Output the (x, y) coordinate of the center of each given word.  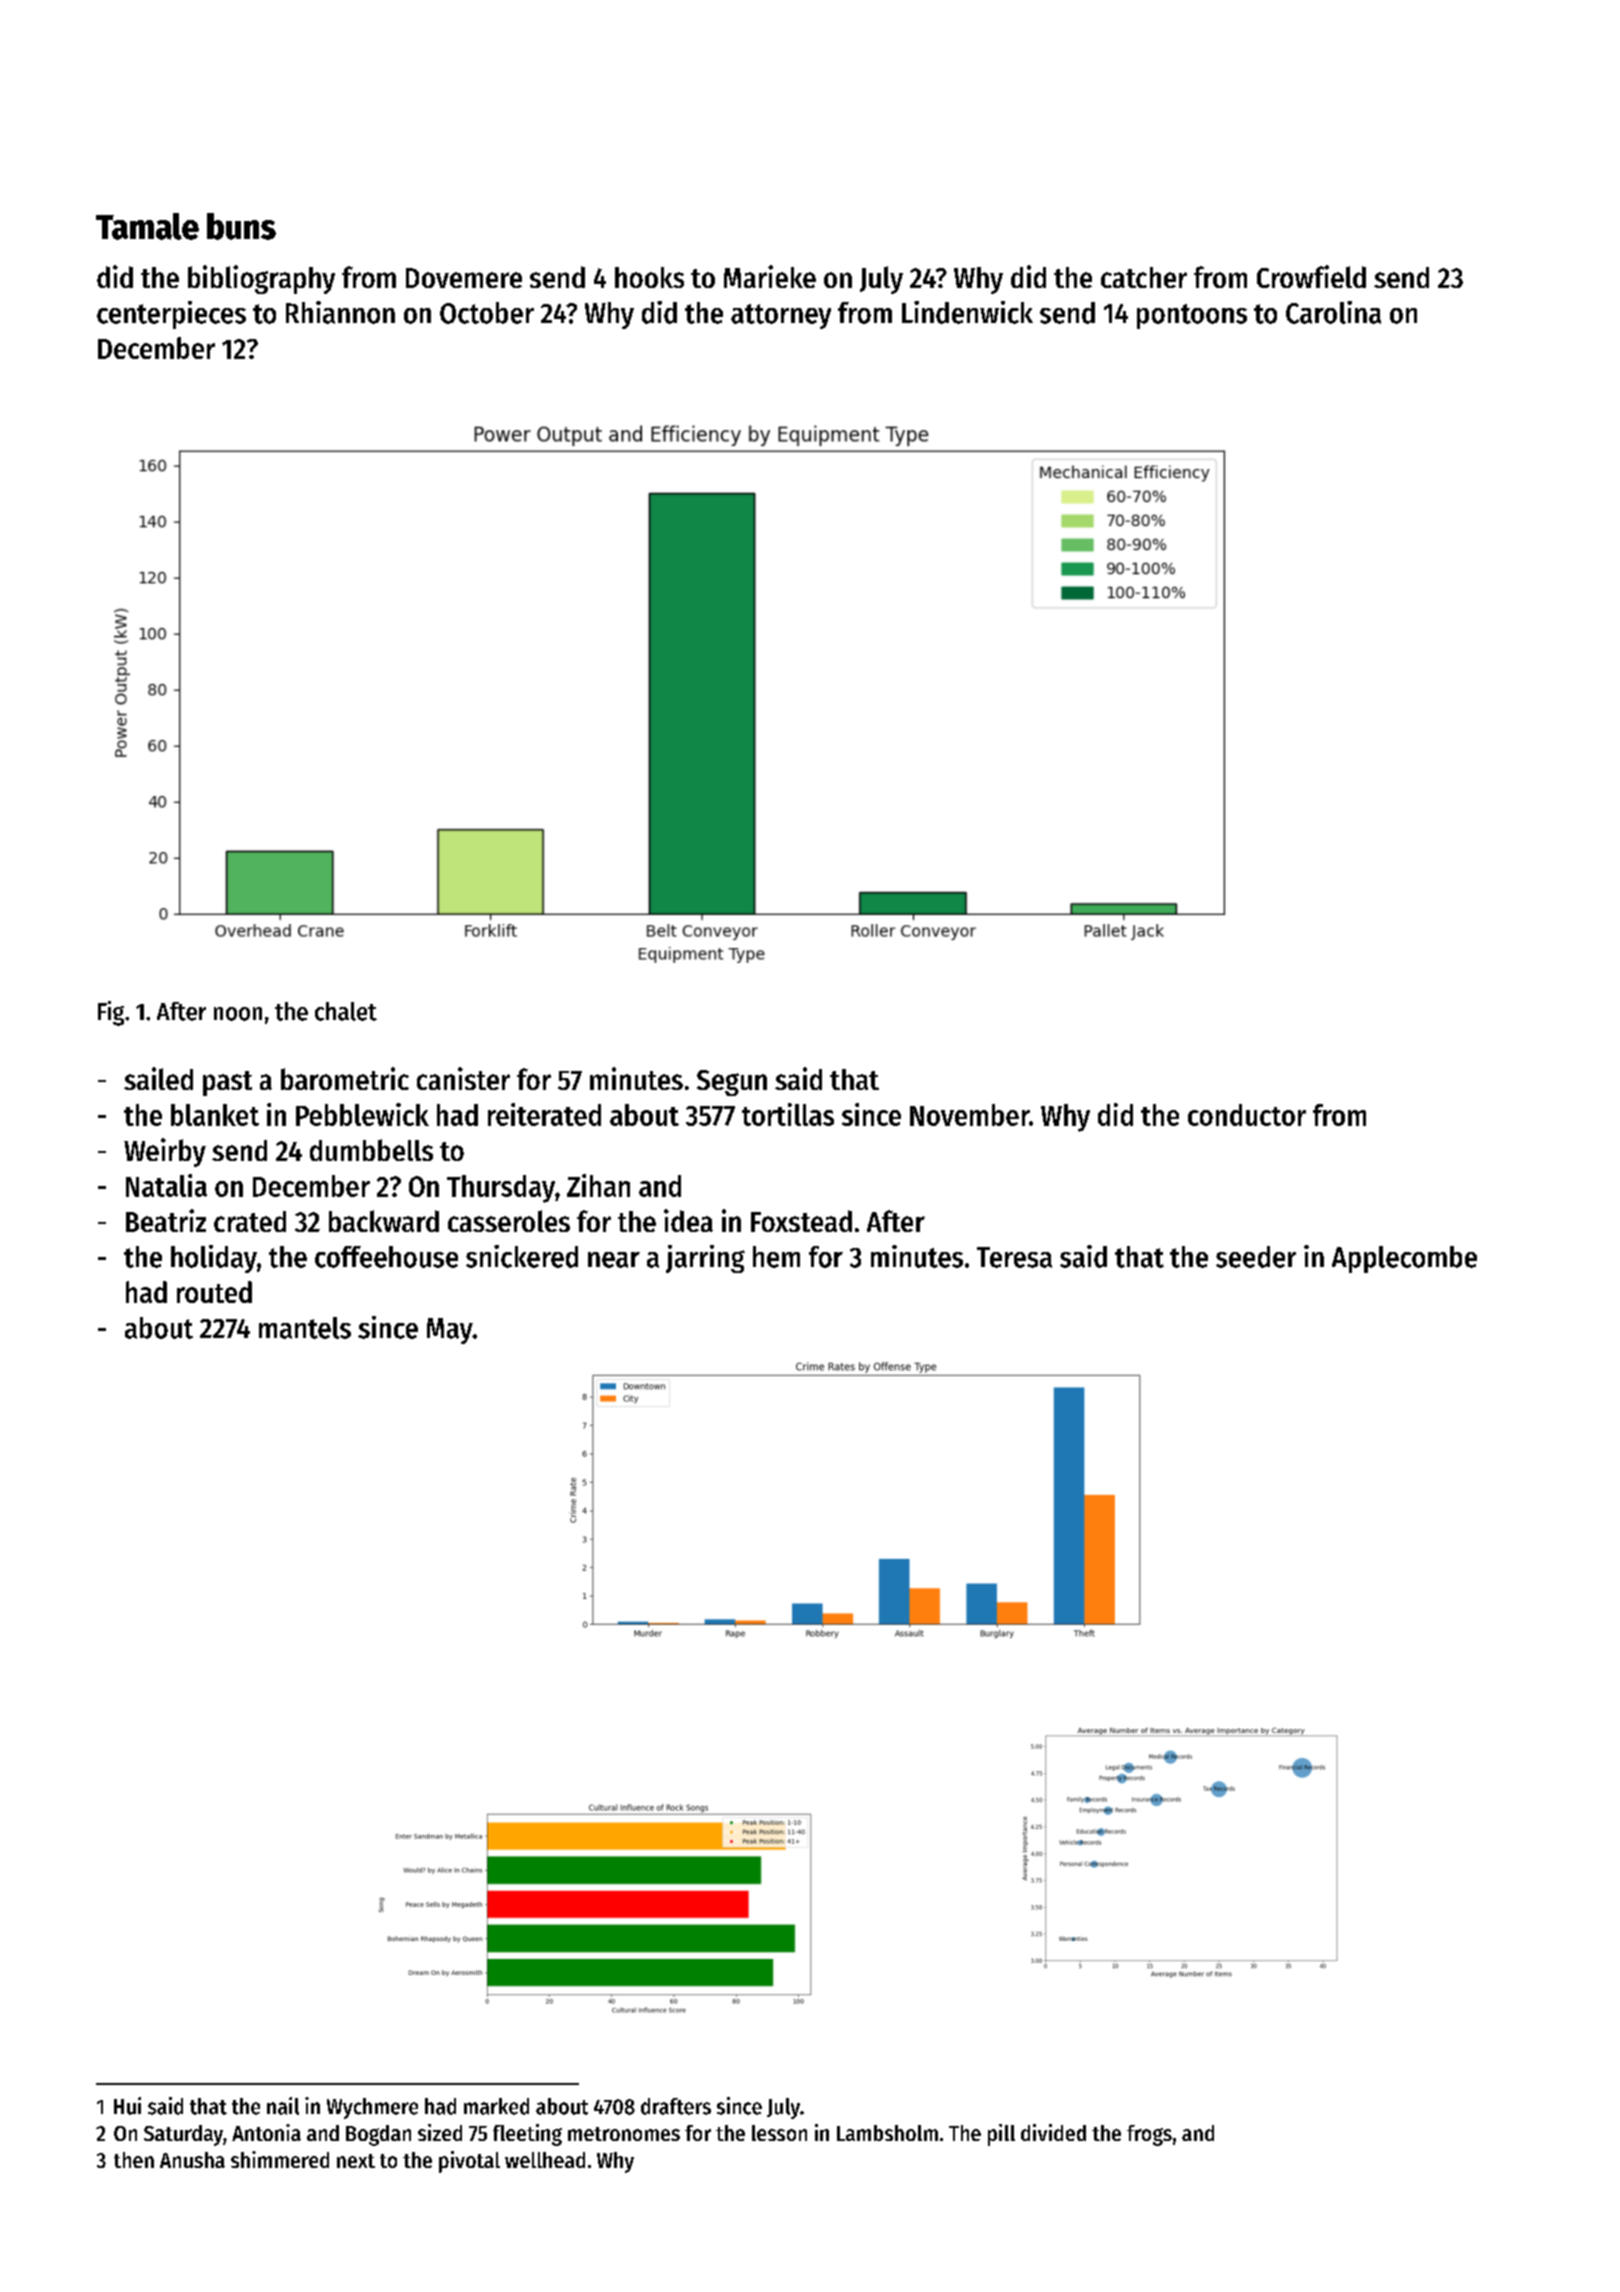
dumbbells (371, 1150)
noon (238, 1014)
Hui (127, 2106)
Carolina (1333, 312)
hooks (649, 277)
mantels (305, 1328)
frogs (1149, 2135)
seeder (1256, 1257)
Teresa (1014, 1257)
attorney (781, 316)
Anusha (192, 2160)
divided (1053, 2132)
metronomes (624, 2134)
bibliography (261, 279)
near (614, 1260)
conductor (1247, 1115)
